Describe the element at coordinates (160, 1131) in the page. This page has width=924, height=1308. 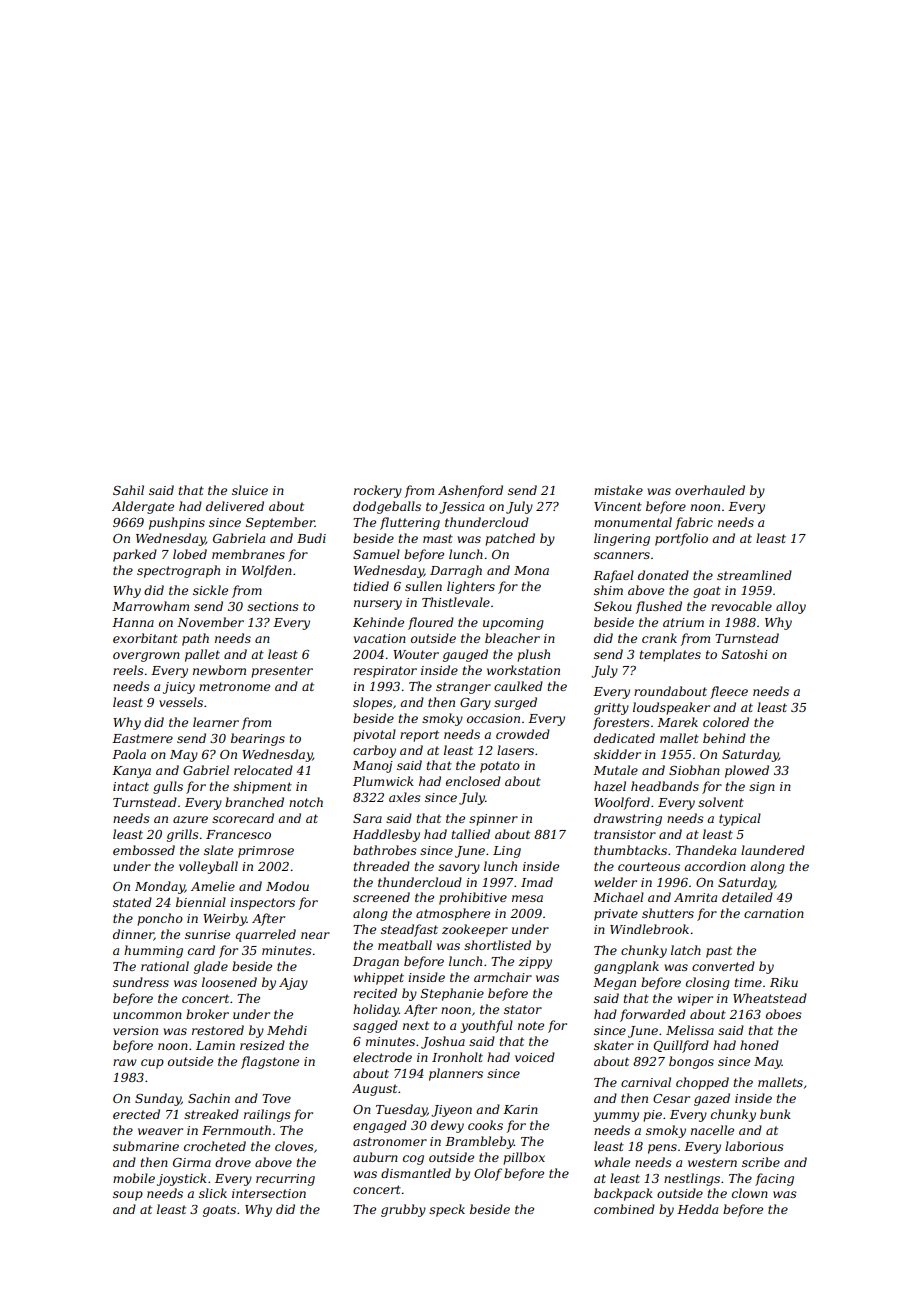
I see `weaver` at that location.
